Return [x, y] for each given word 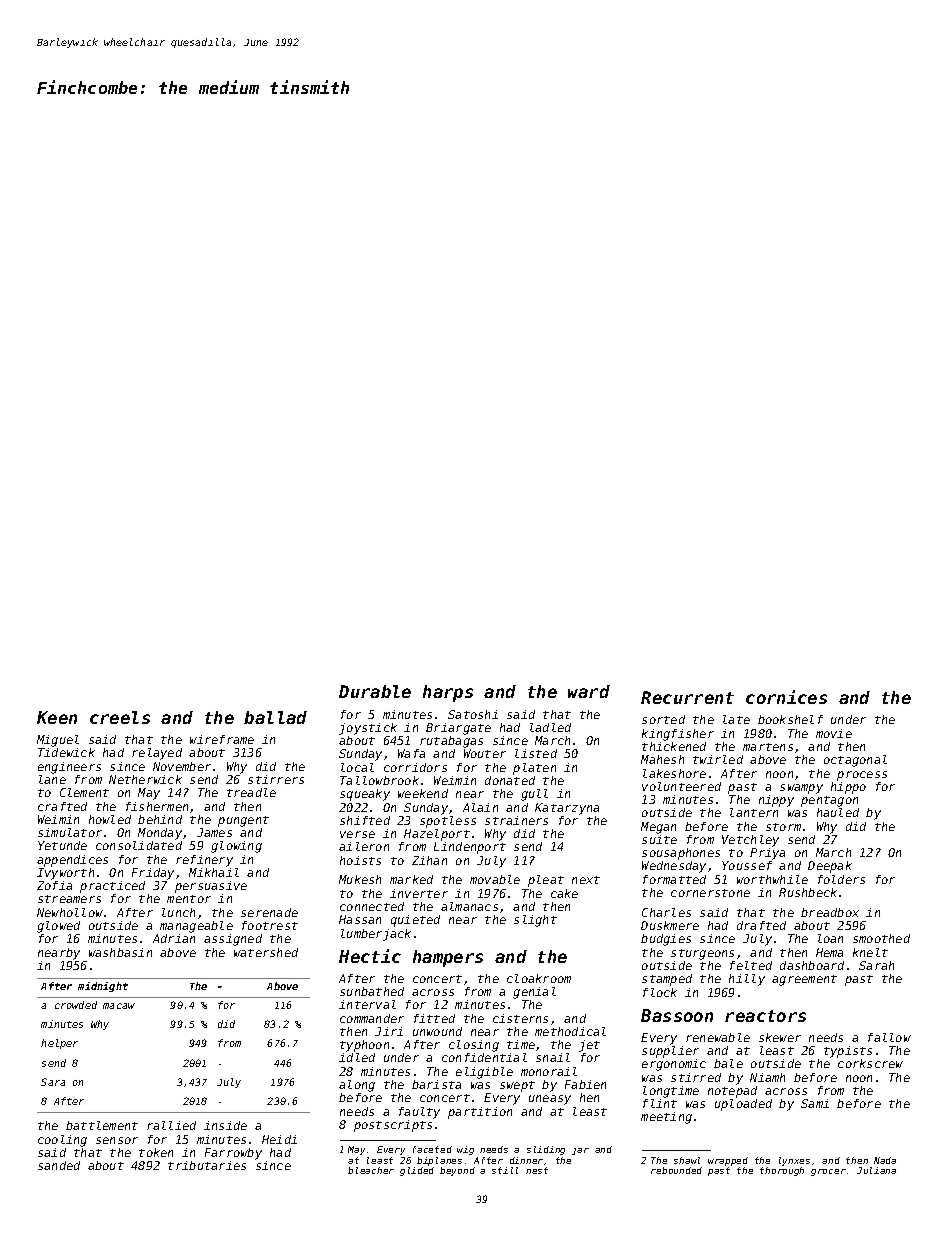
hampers [448, 958]
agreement [804, 980]
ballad [275, 717]
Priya [767, 854]
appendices [72, 861]
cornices [786, 697]
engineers [69, 768]
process [862, 776]
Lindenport [470, 848]
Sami [815, 1103]
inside [225, 1125]
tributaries [207, 1165]
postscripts [393, 1126]
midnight [103, 987]
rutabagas [451, 742]
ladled [550, 727]
